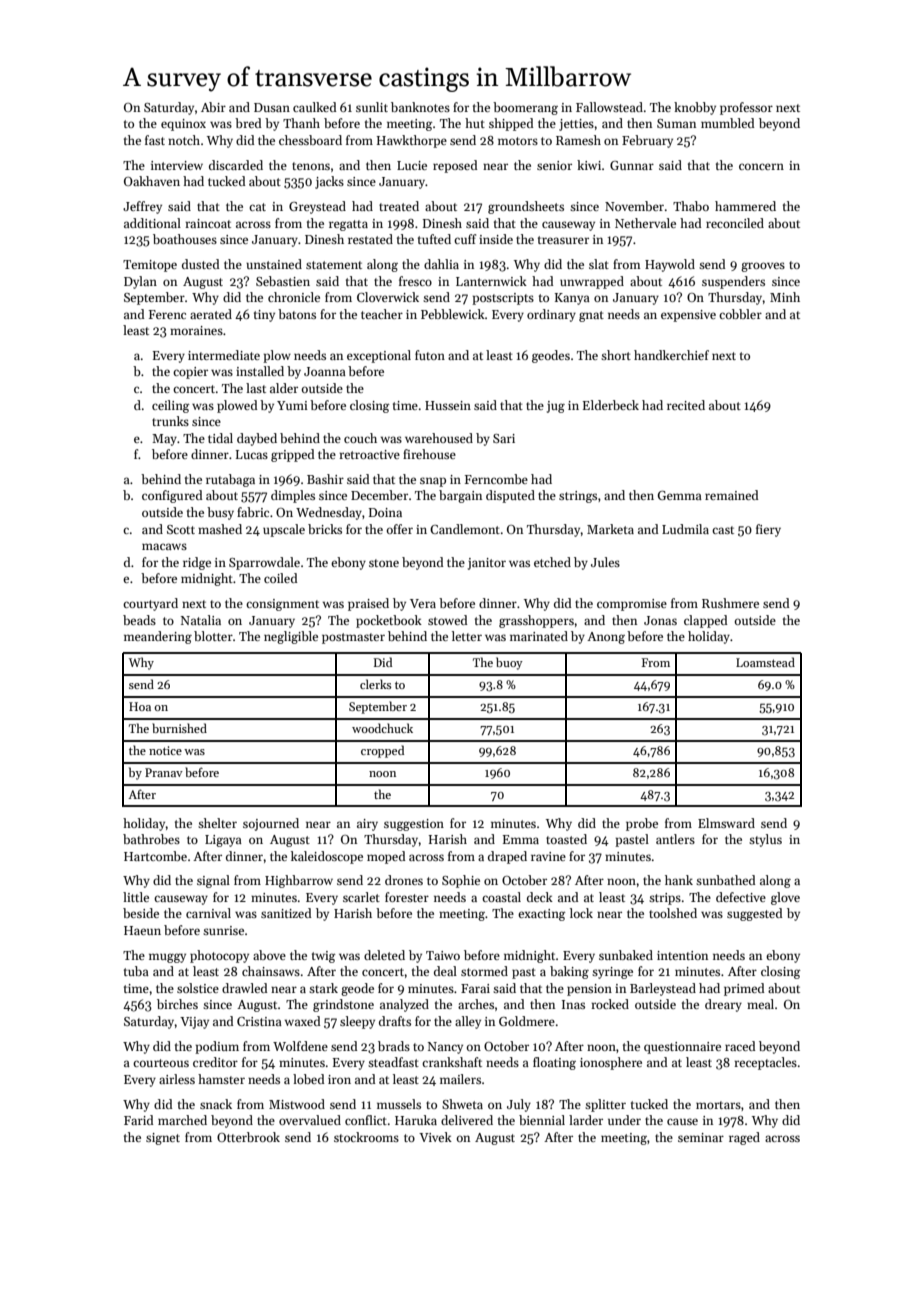  What do you see at coordinates (213, 107) in the page?
I see `Abir` at bounding box center [213, 107].
